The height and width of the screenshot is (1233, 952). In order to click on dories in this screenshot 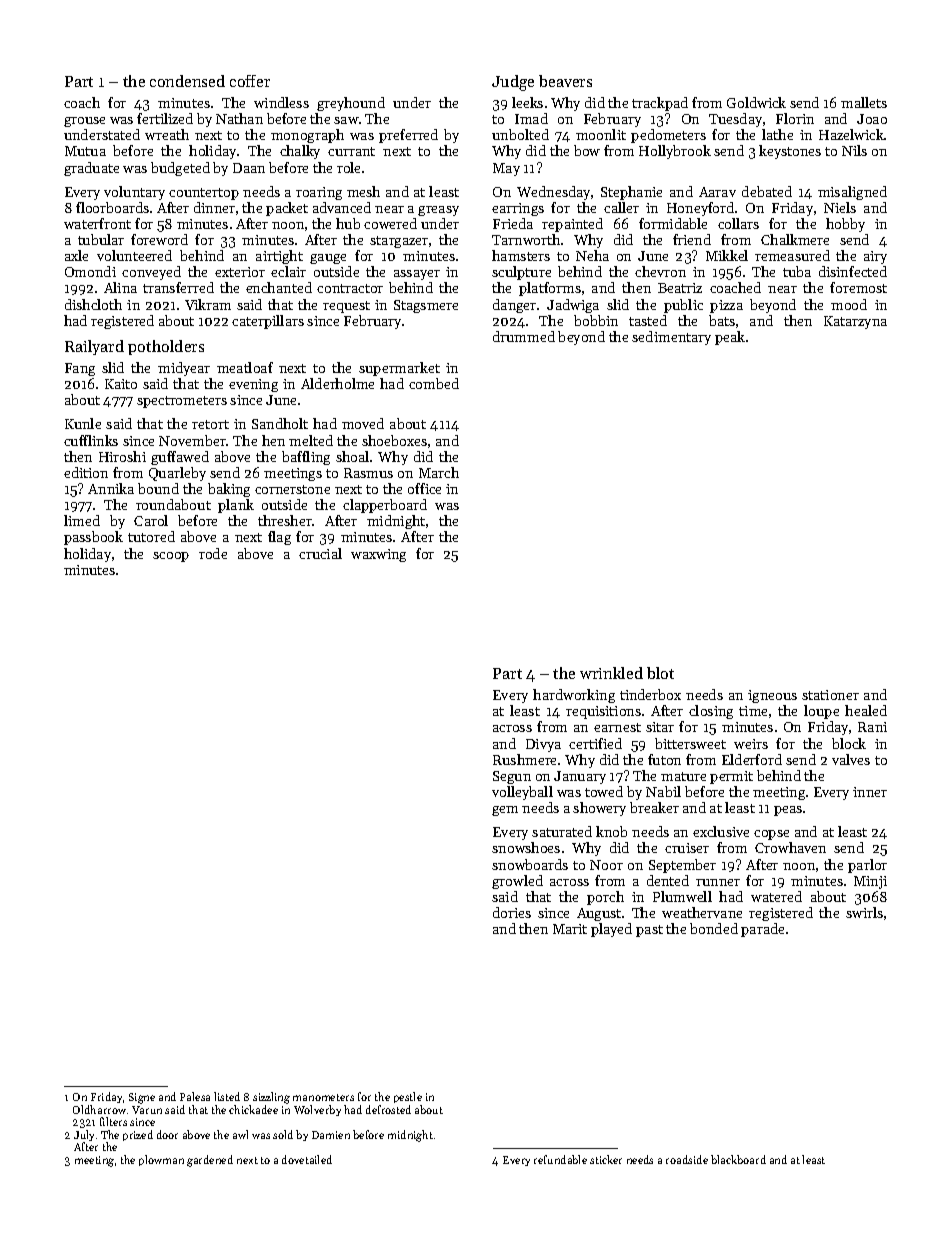, I will do `click(512, 912)`.
